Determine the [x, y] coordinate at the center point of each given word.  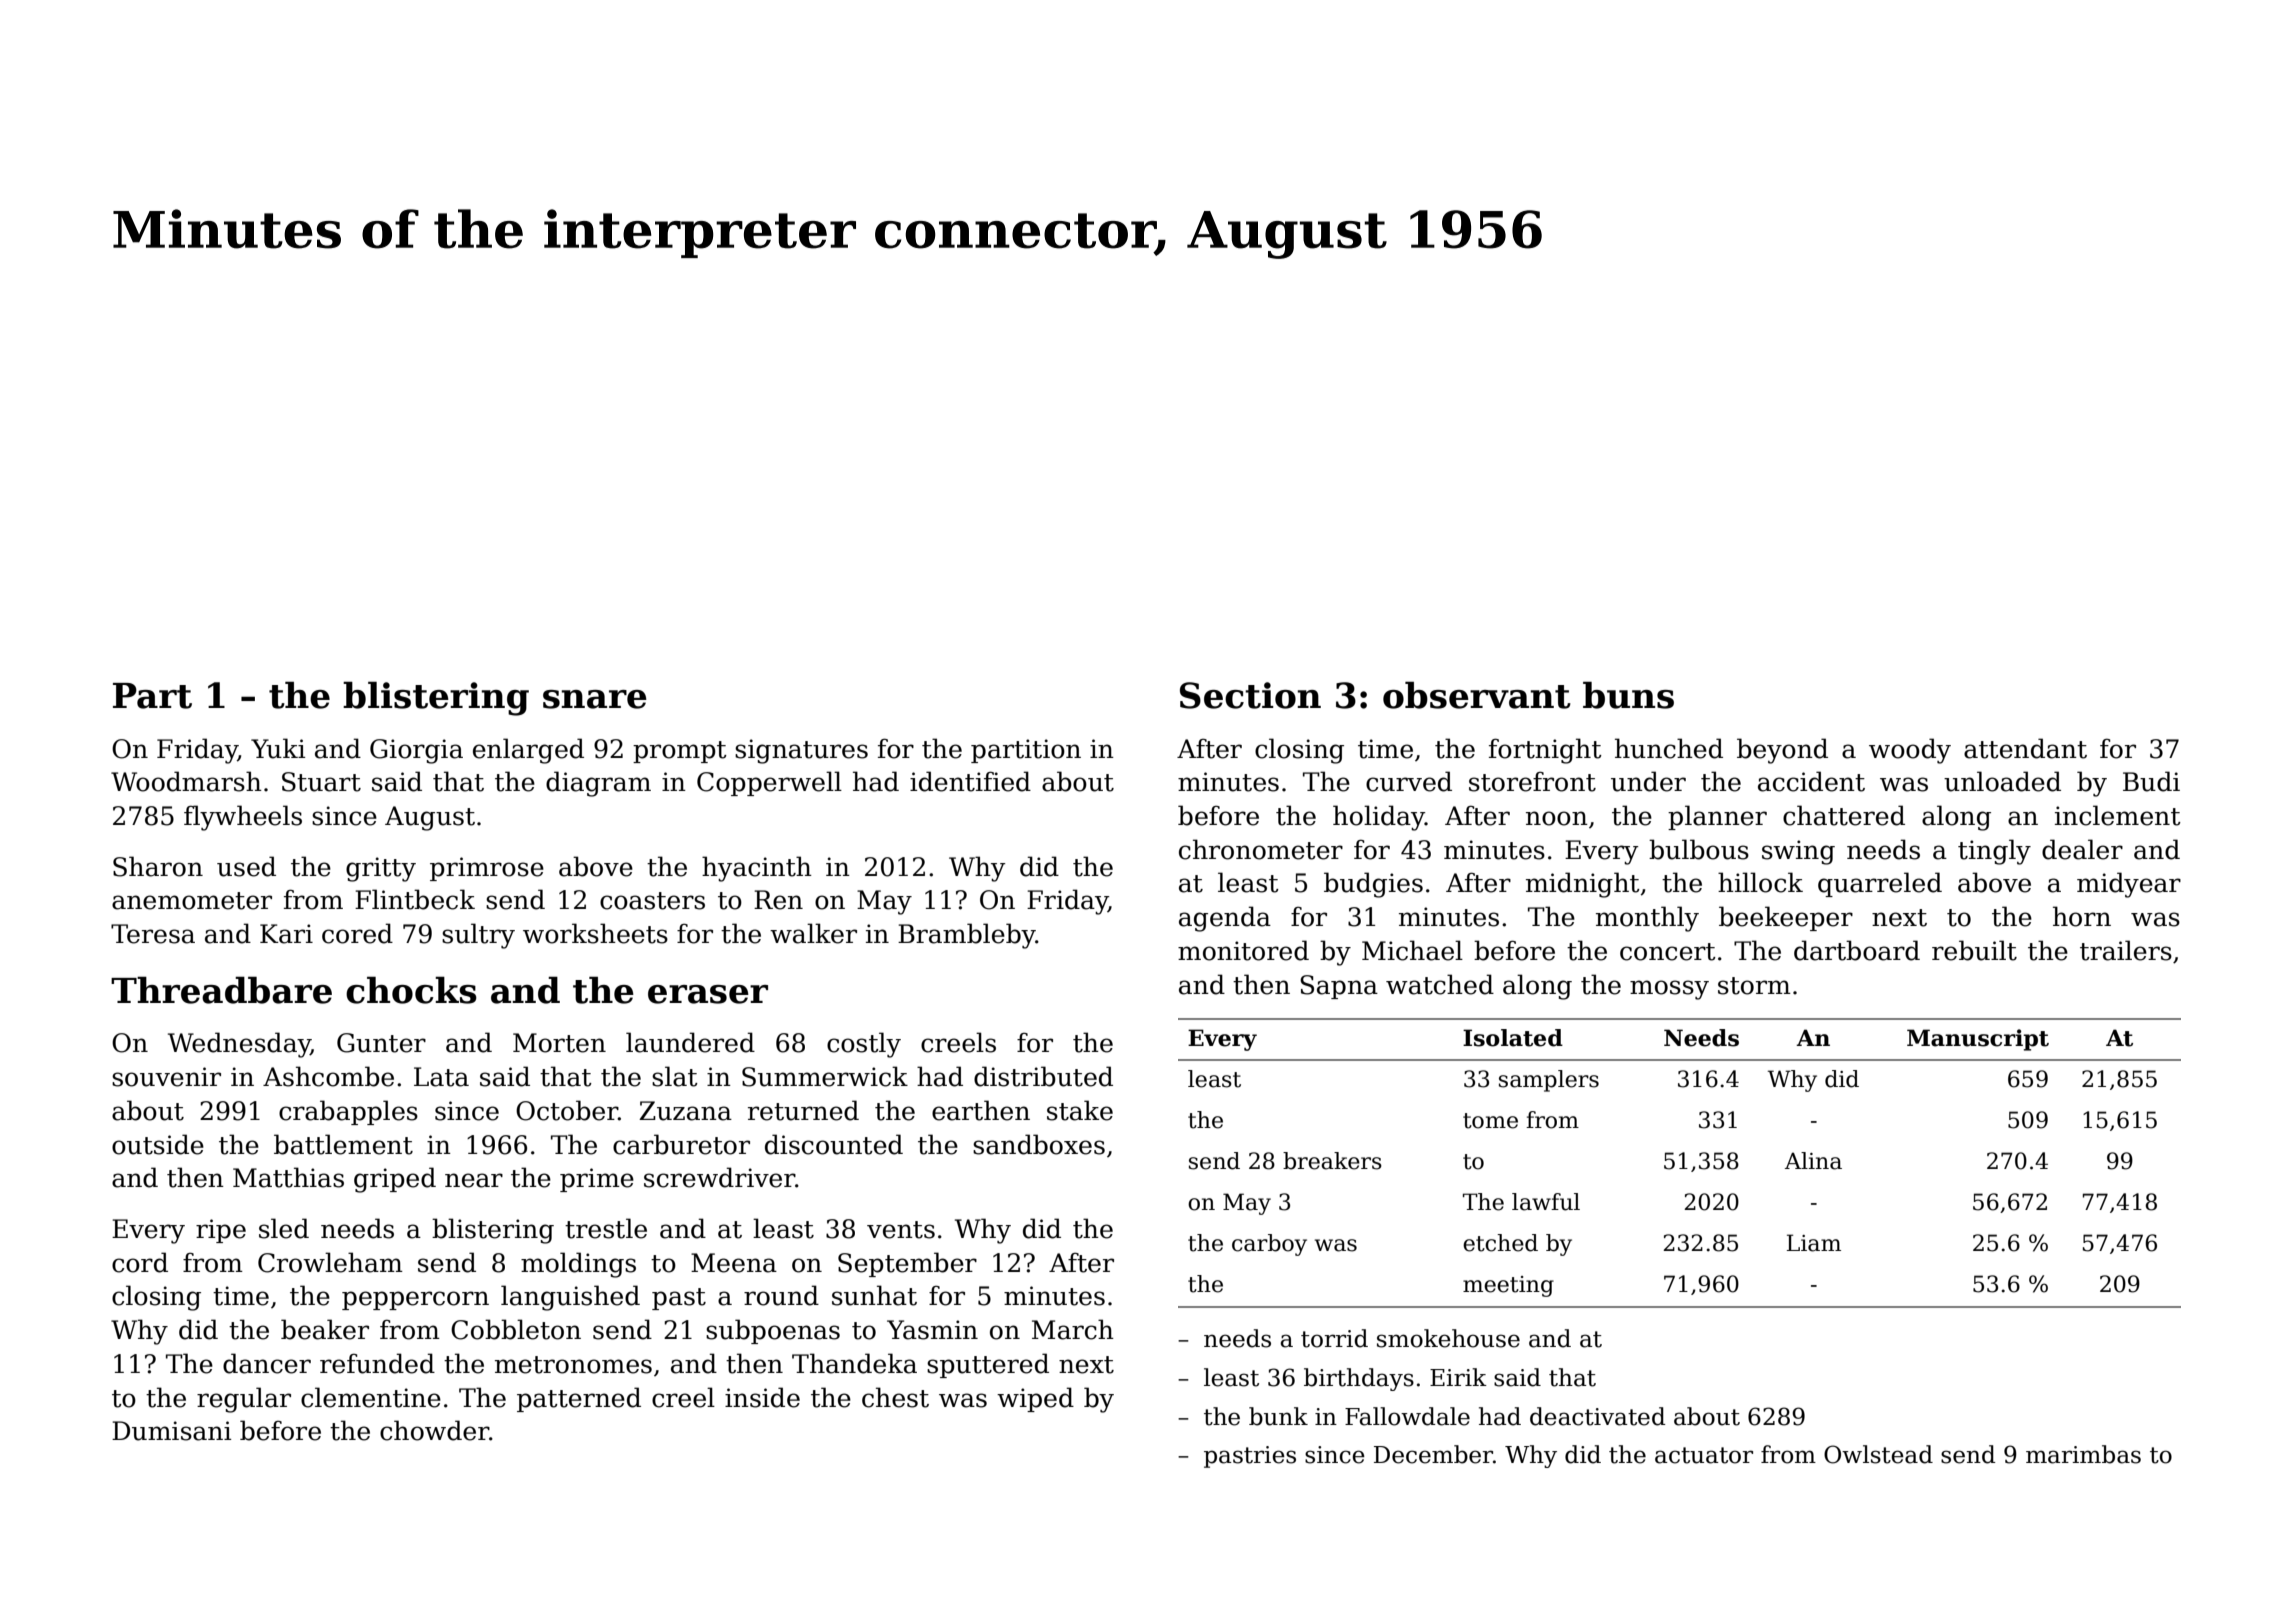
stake [1080, 1110]
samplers [1549, 1081]
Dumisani [171, 1431]
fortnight [1545, 751]
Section [1250, 695]
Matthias [288, 1177]
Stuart [321, 782]
